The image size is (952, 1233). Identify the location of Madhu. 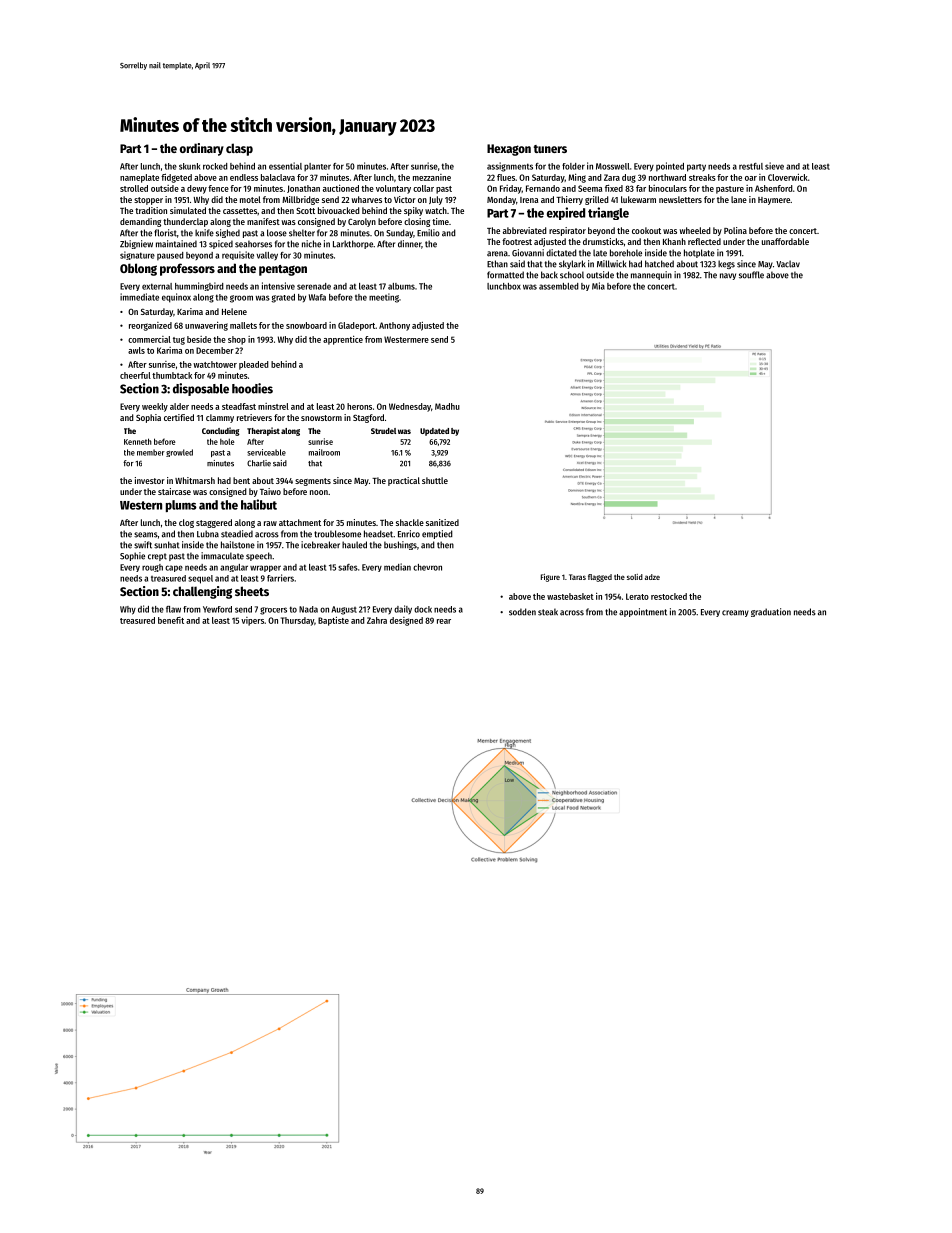
(447, 406).
